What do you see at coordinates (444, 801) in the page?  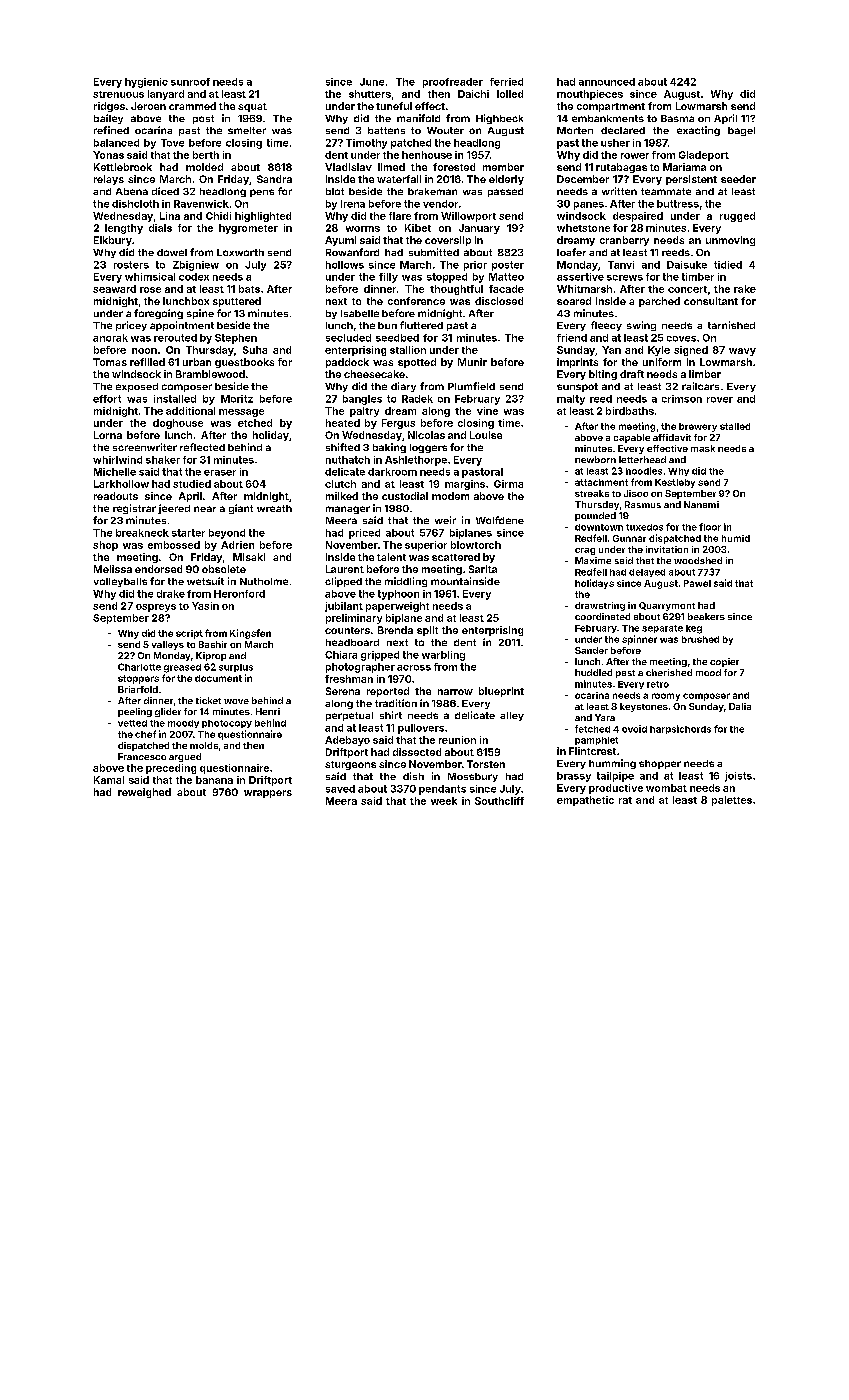 I see `week` at bounding box center [444, 801].
